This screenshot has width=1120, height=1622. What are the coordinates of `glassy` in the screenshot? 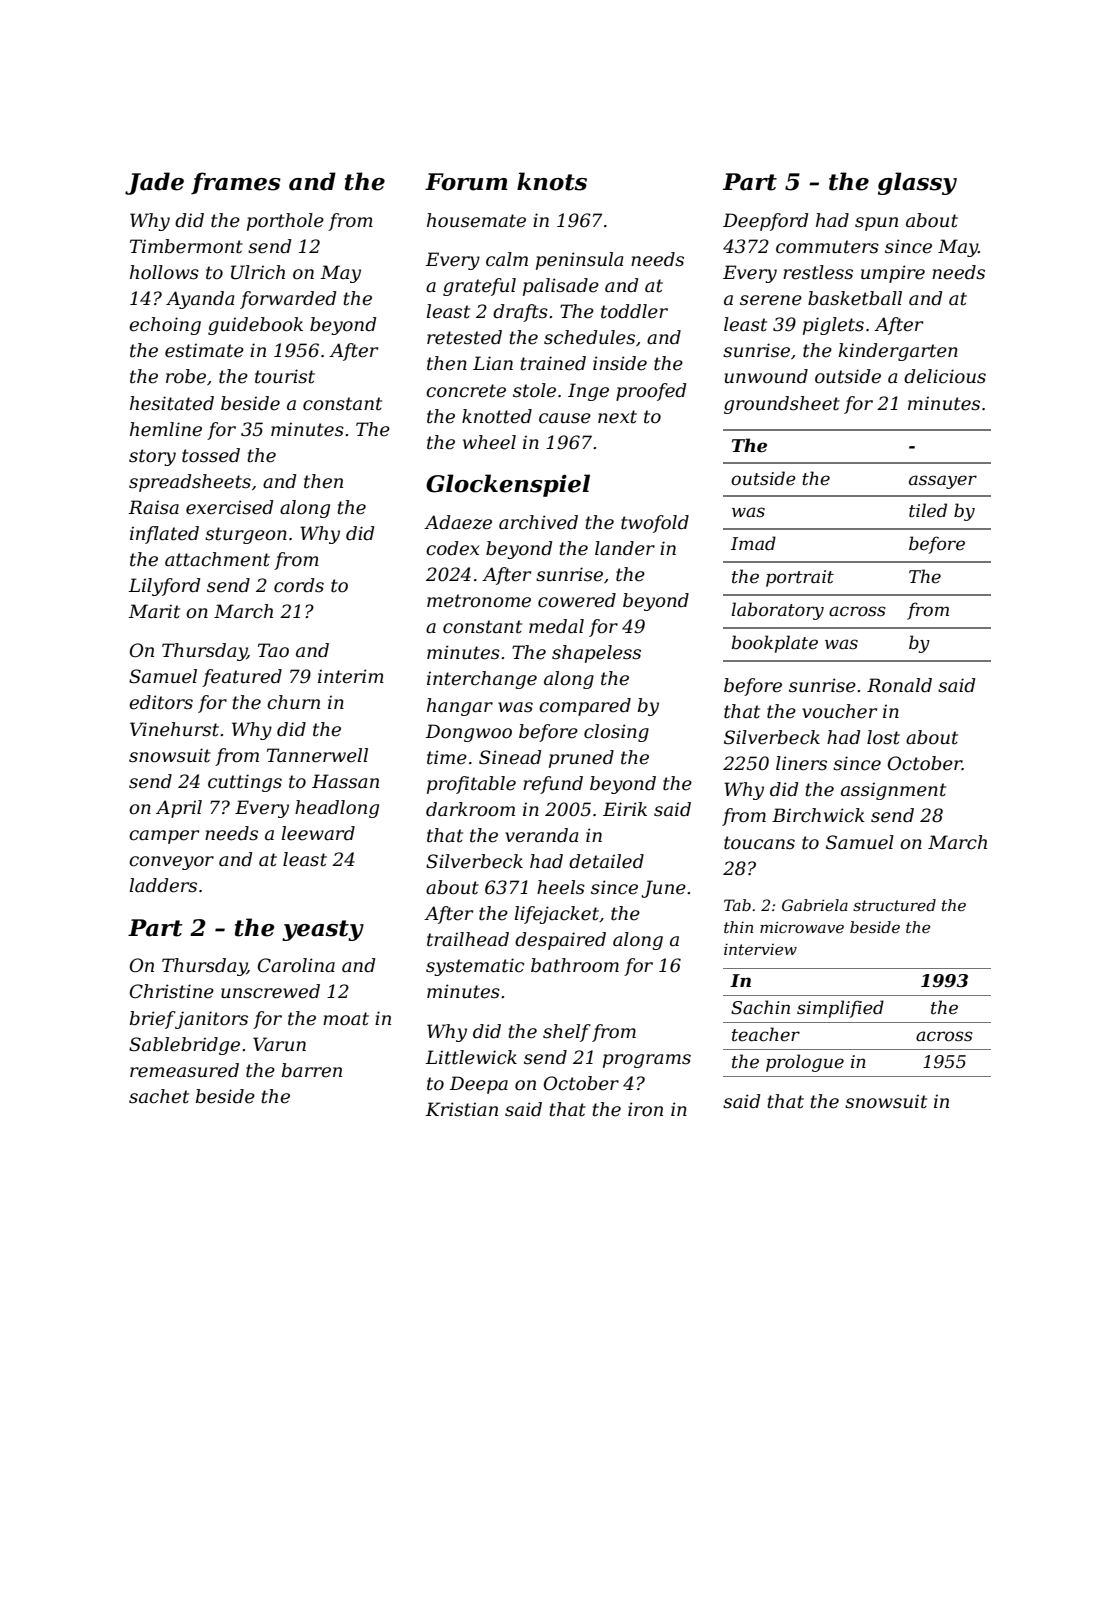 It's located at (917, 183).
